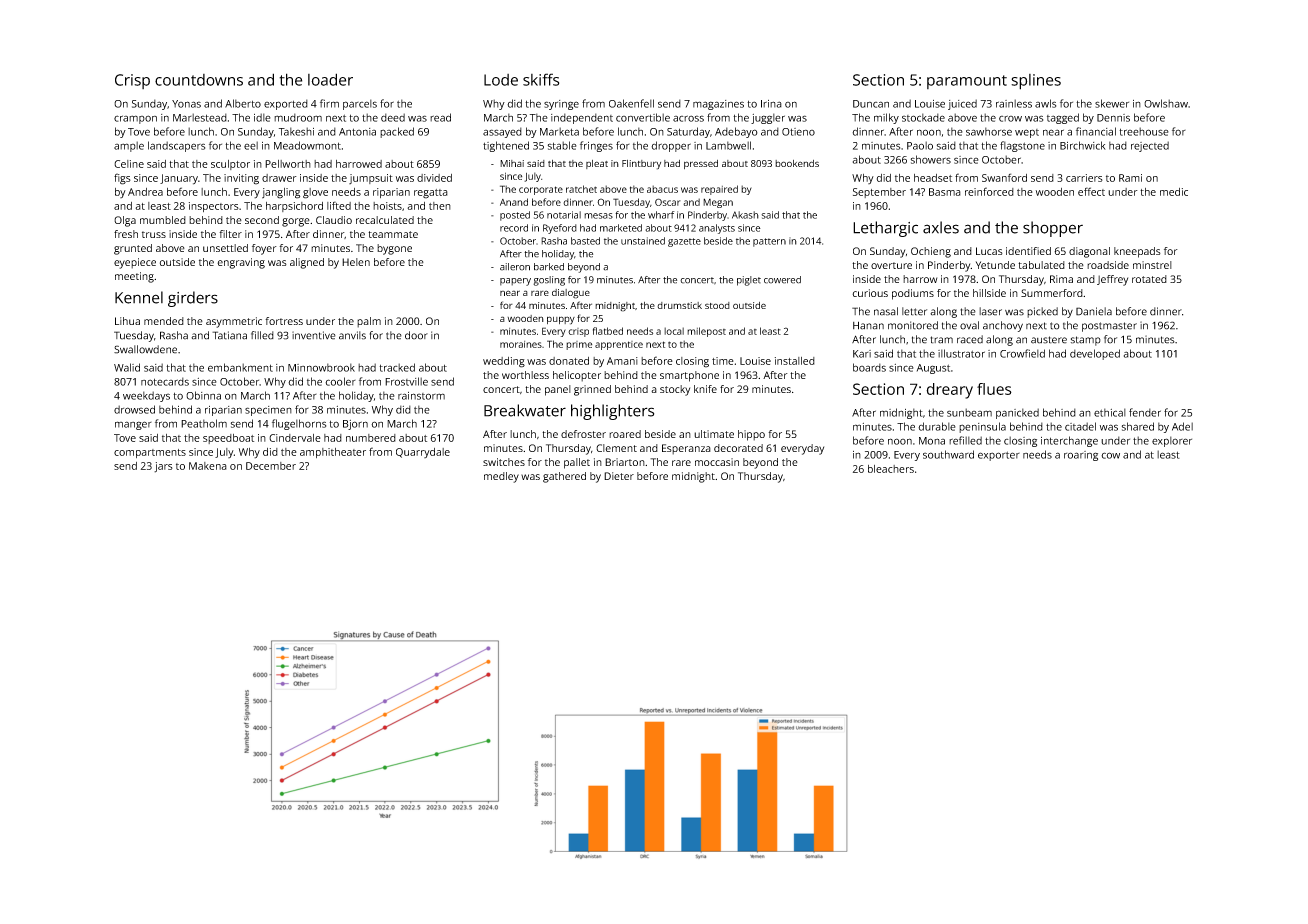 The image size is (1308, 924). Describe the element at coordinates (961, 353) in the image. I see `illustrator` at that location.
